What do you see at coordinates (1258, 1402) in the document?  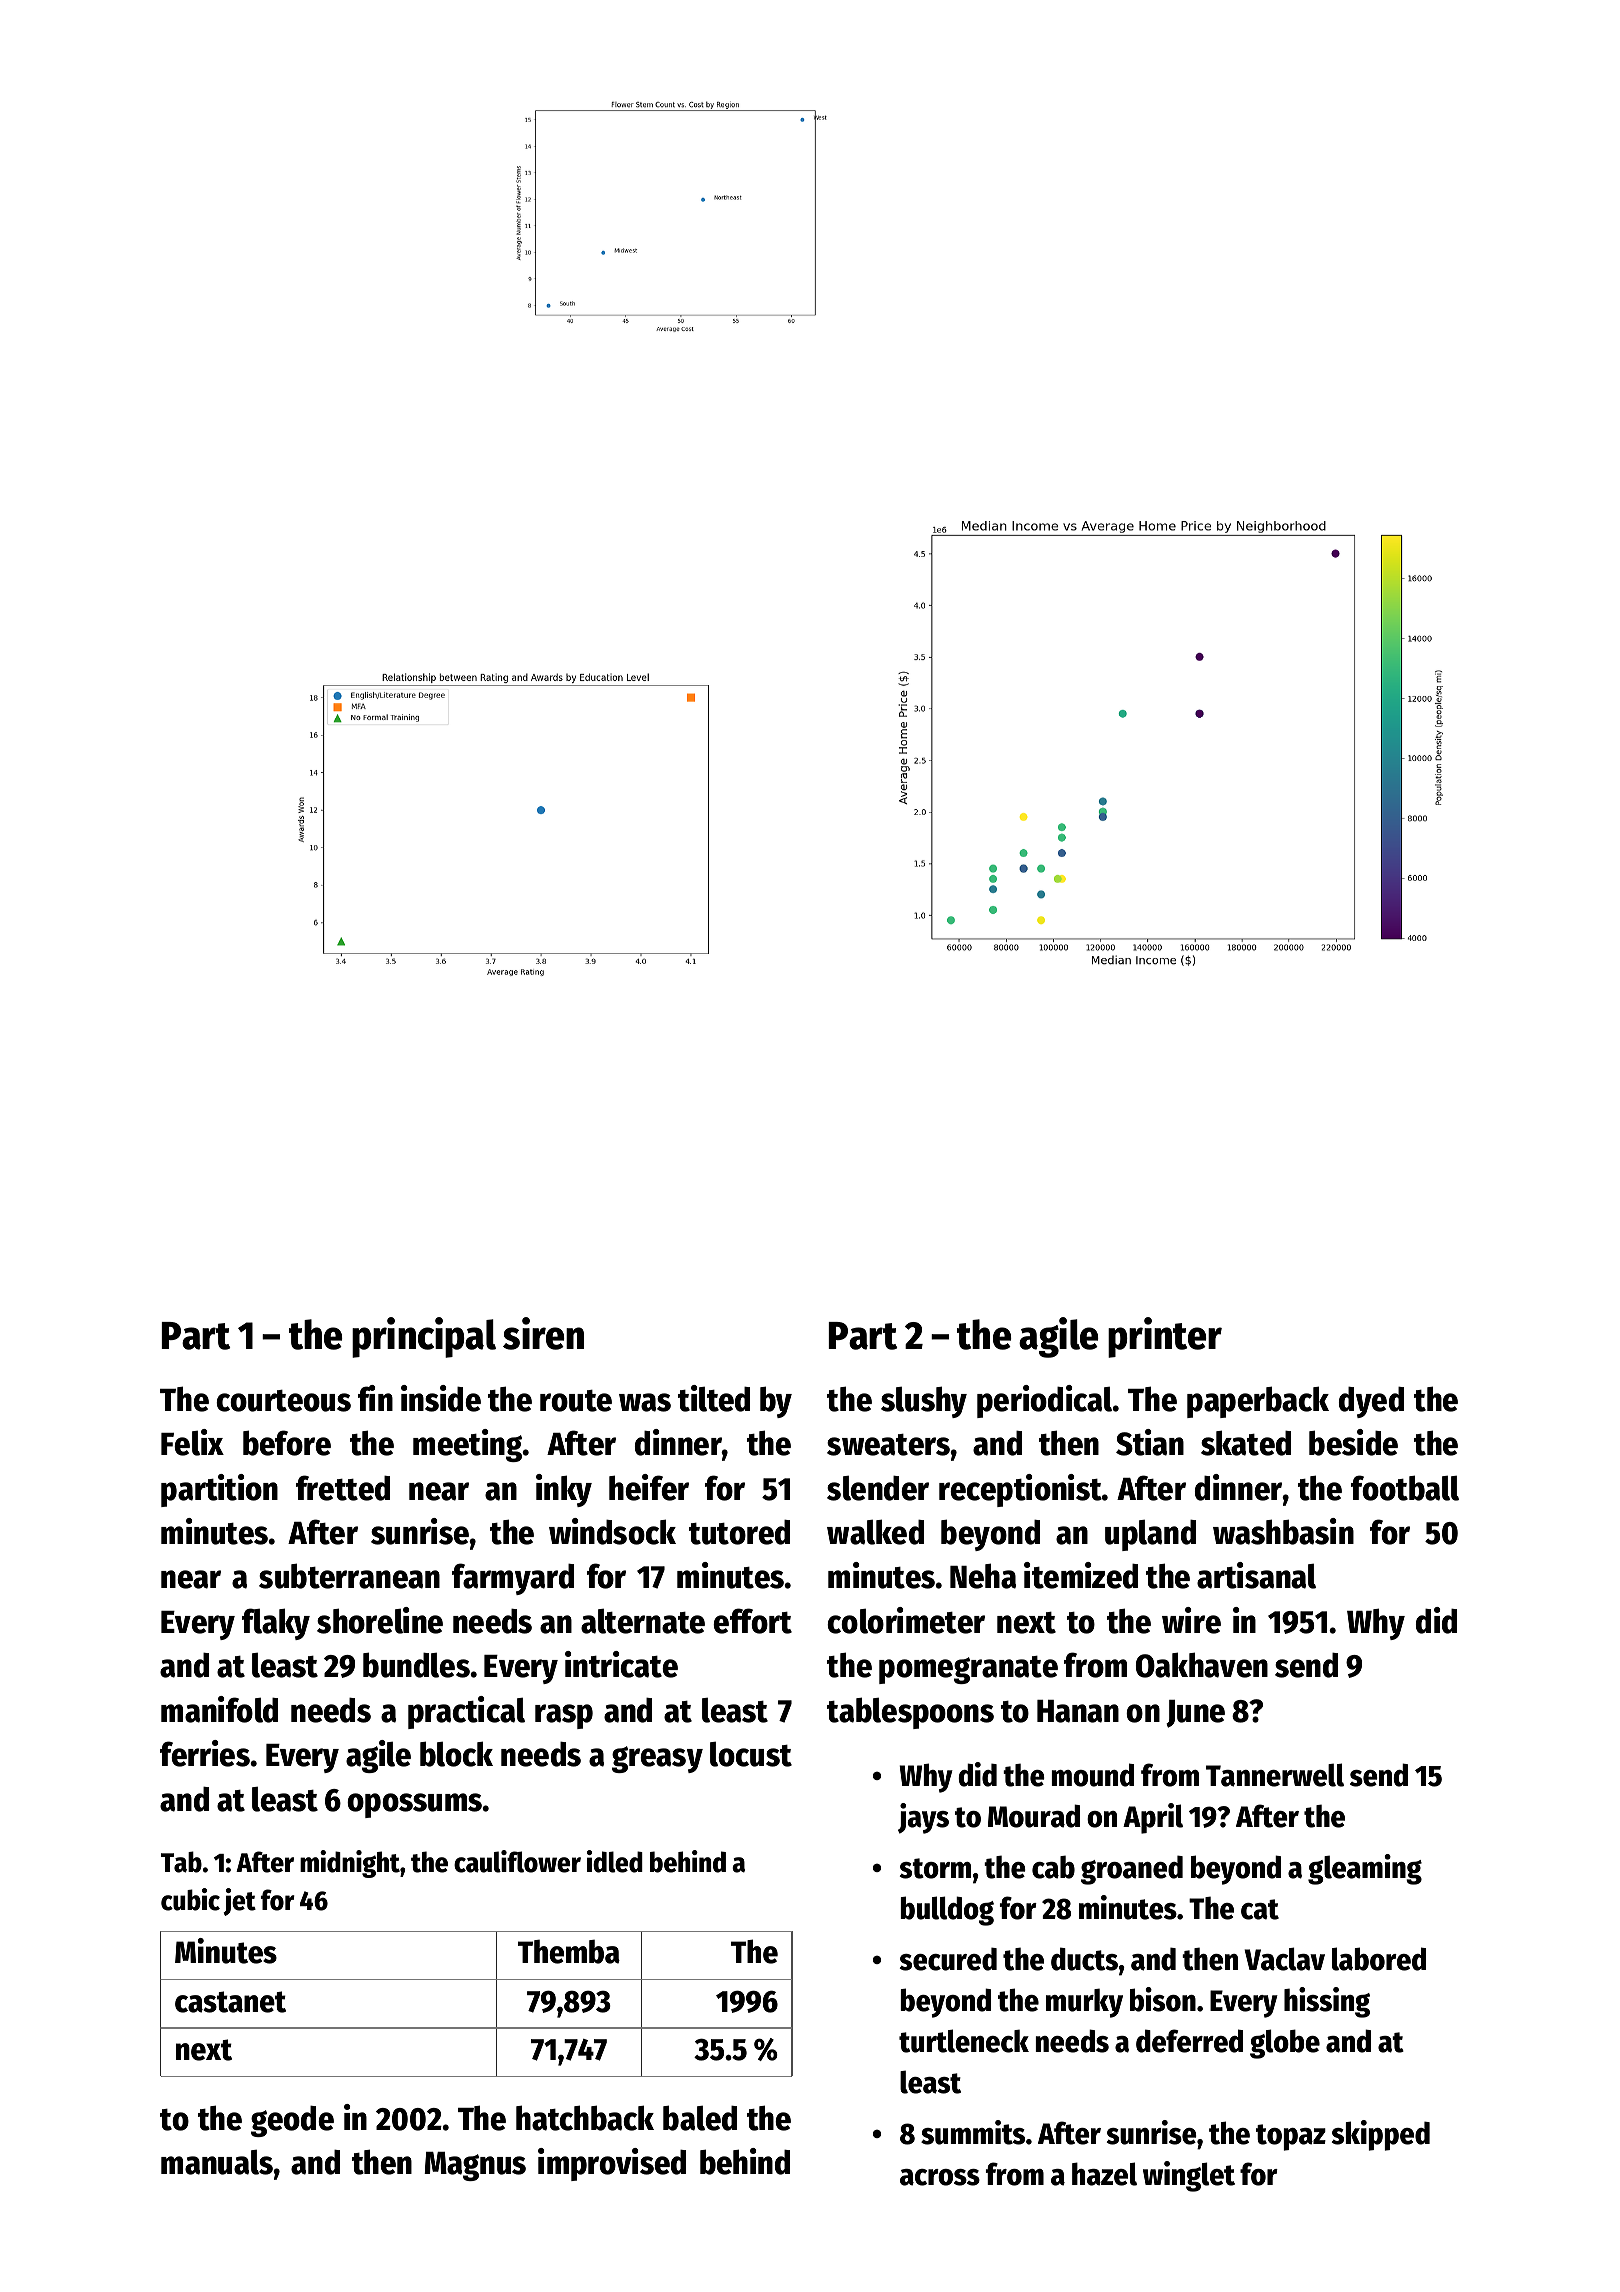 I see `paperback` at bounding box center [1258, 1402].
